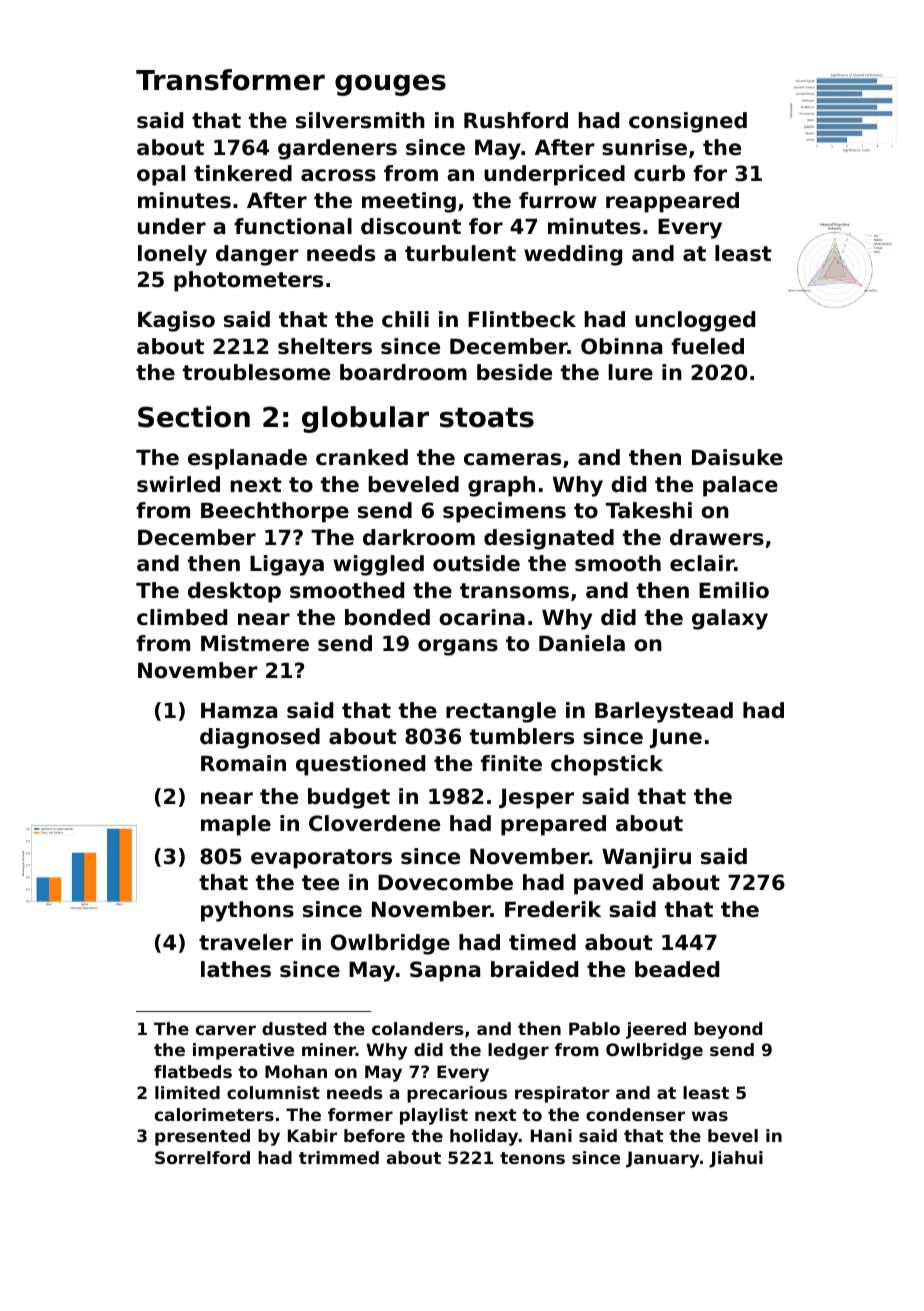  I want to click on Sorrelford, so click(202, 1157).
